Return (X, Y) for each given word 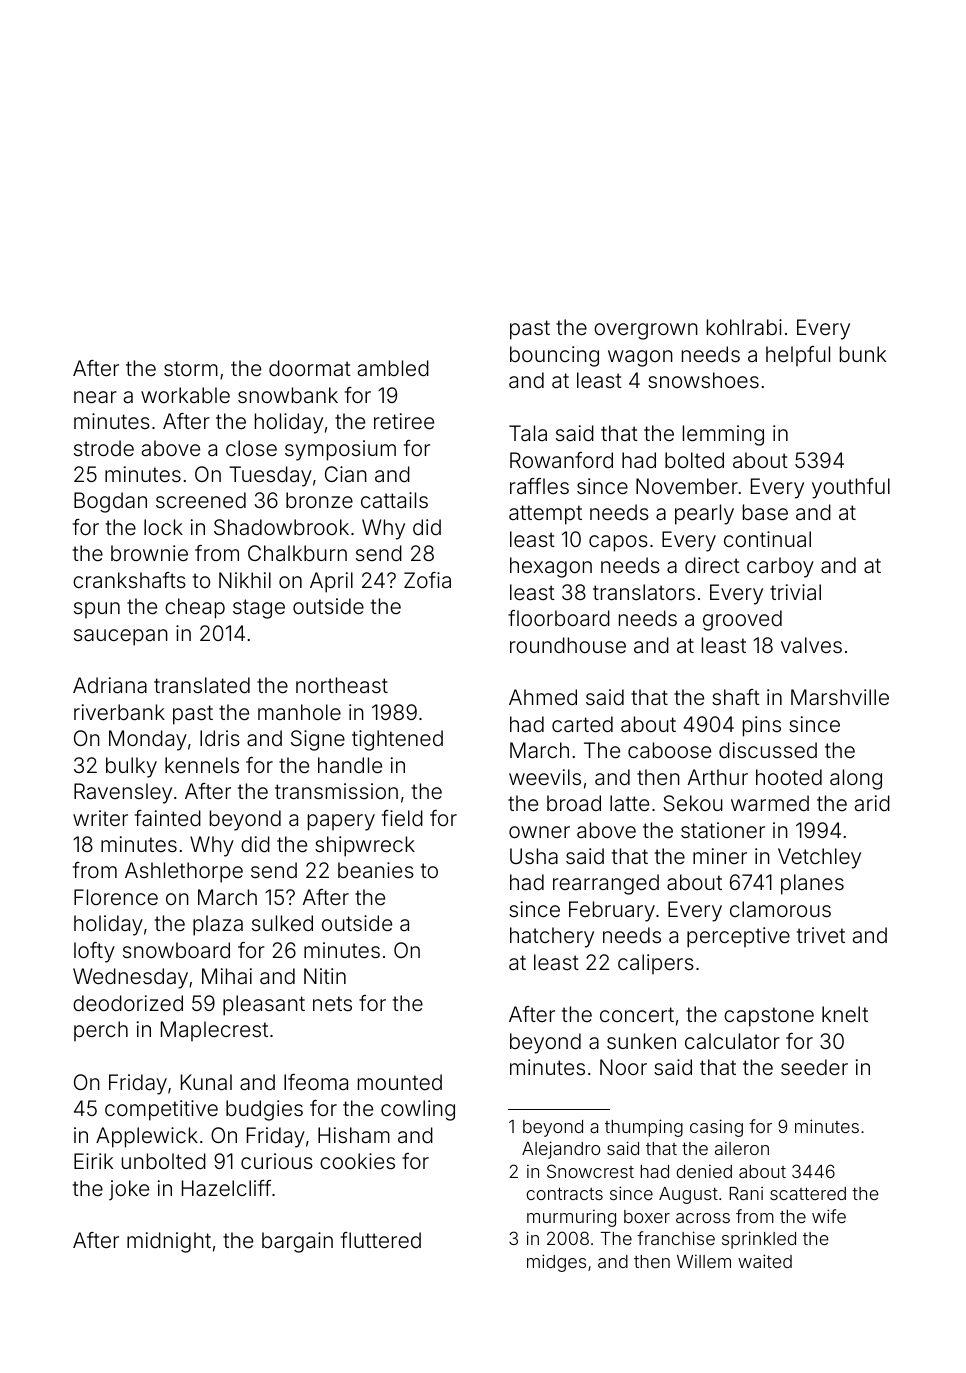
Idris (220, 738)
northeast (342, 685)
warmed (770, 803)
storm (191, 368)
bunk (863, 354)
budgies (264, 1110)
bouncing (554, 356)
